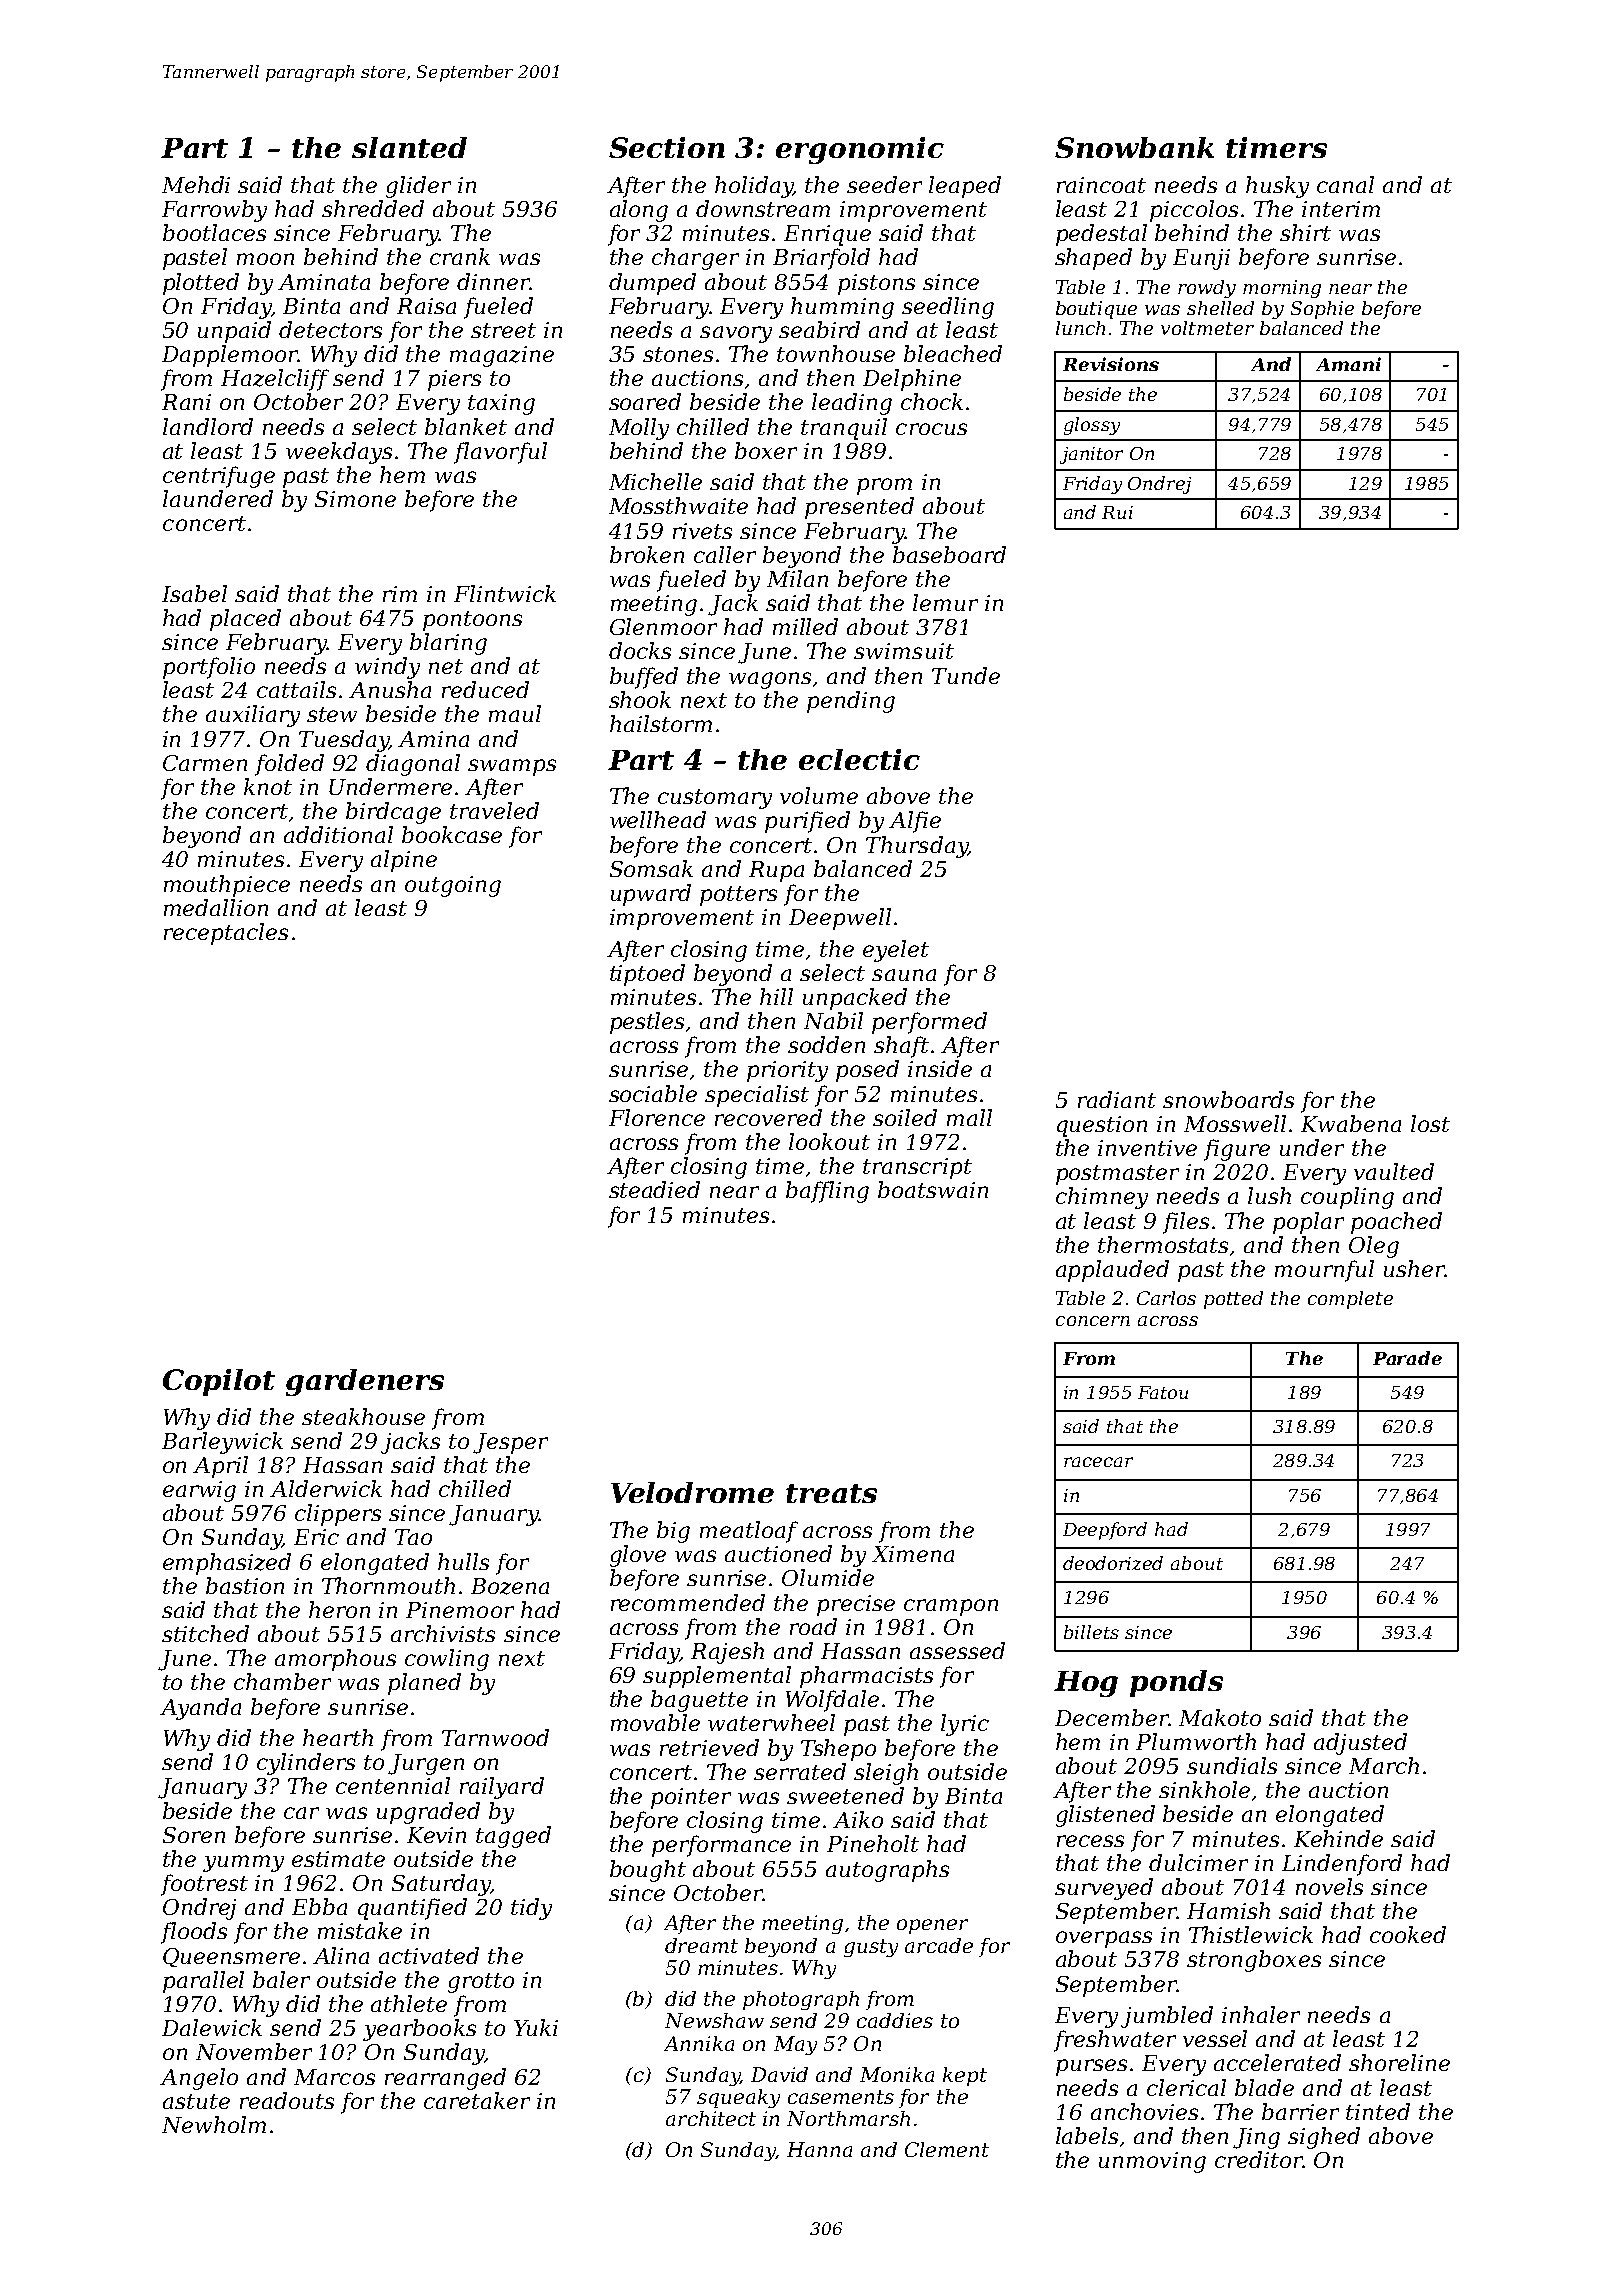 This page has height=2292, width=1620. I want to click on poached, so click(1396, 1223).
